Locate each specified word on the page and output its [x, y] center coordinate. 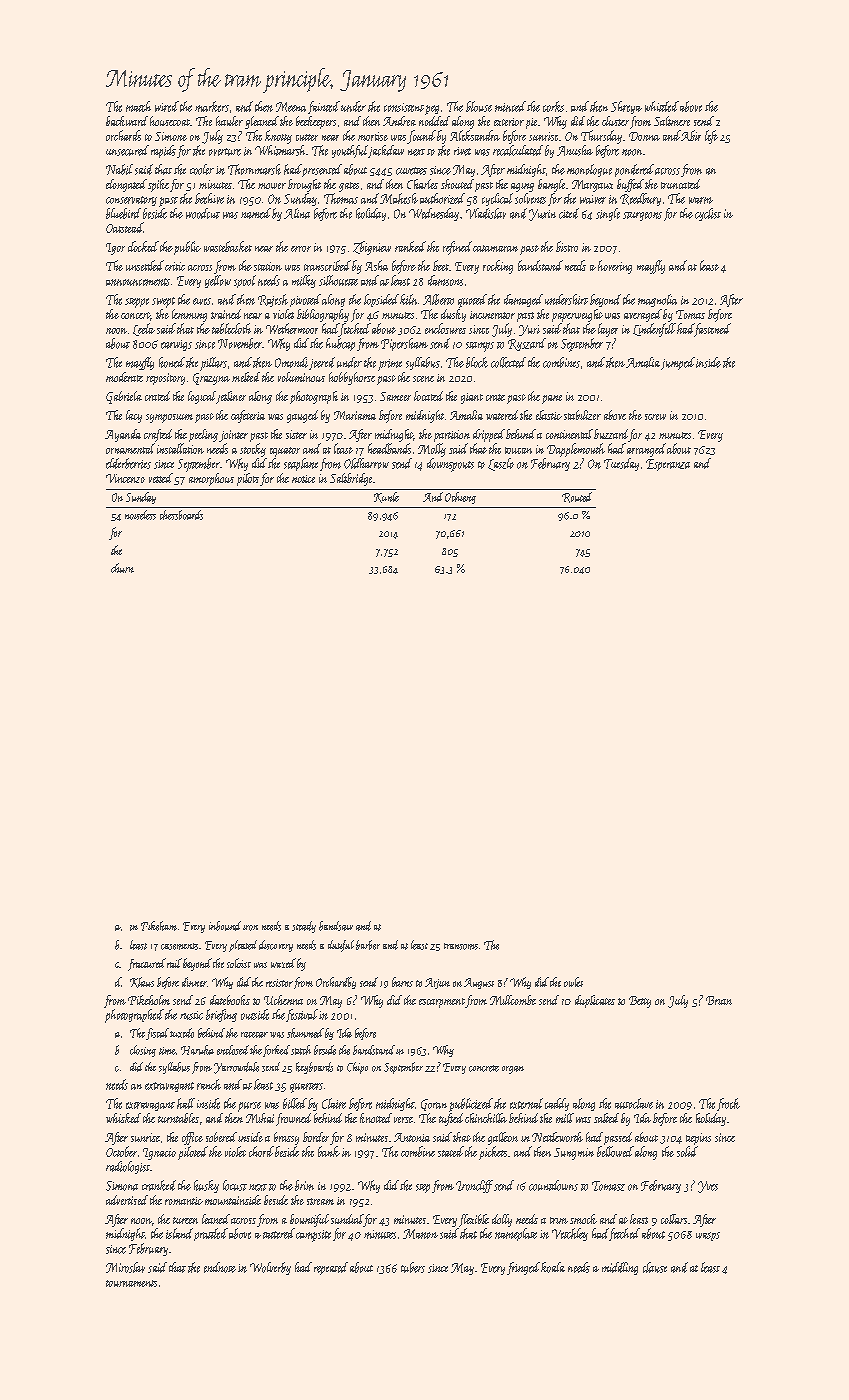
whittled [662, 106]
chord [261, 1151]
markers [212, 106]
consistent [404, 107]
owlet [573, 982]
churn [122, 568]
